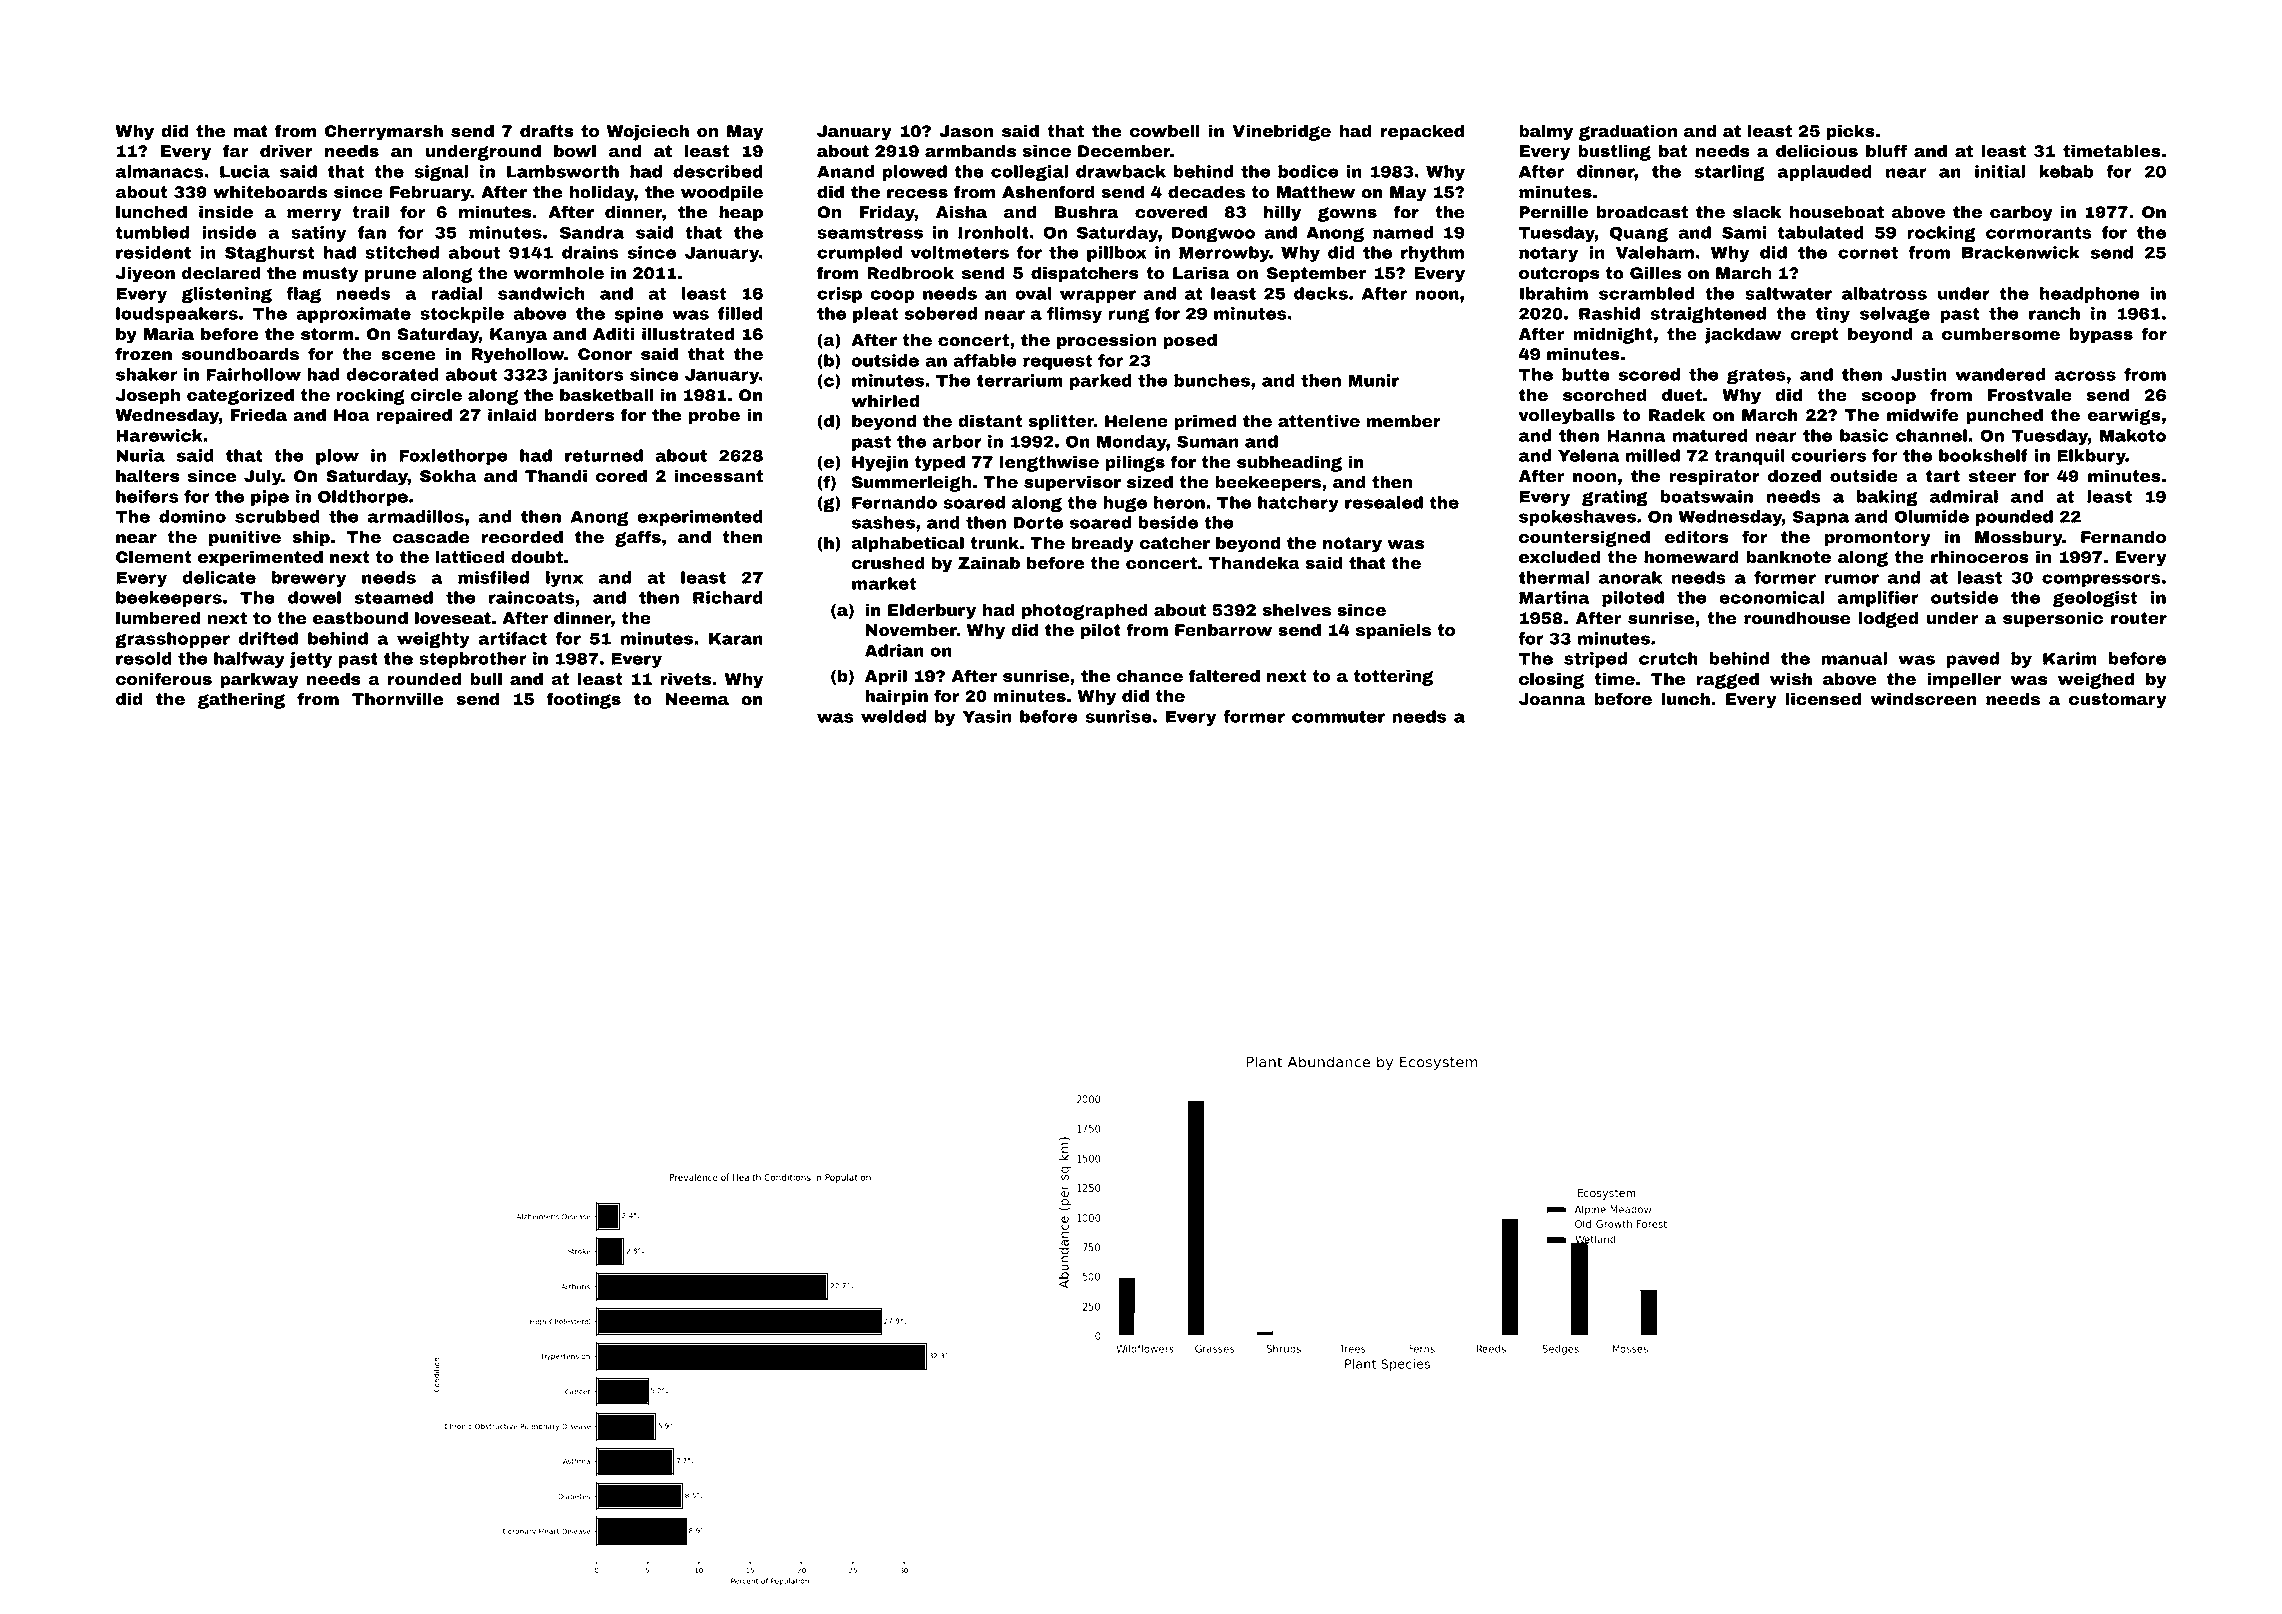  Describe the element at coordinates (1814, 336) in the page. I see `crept` at that location.
